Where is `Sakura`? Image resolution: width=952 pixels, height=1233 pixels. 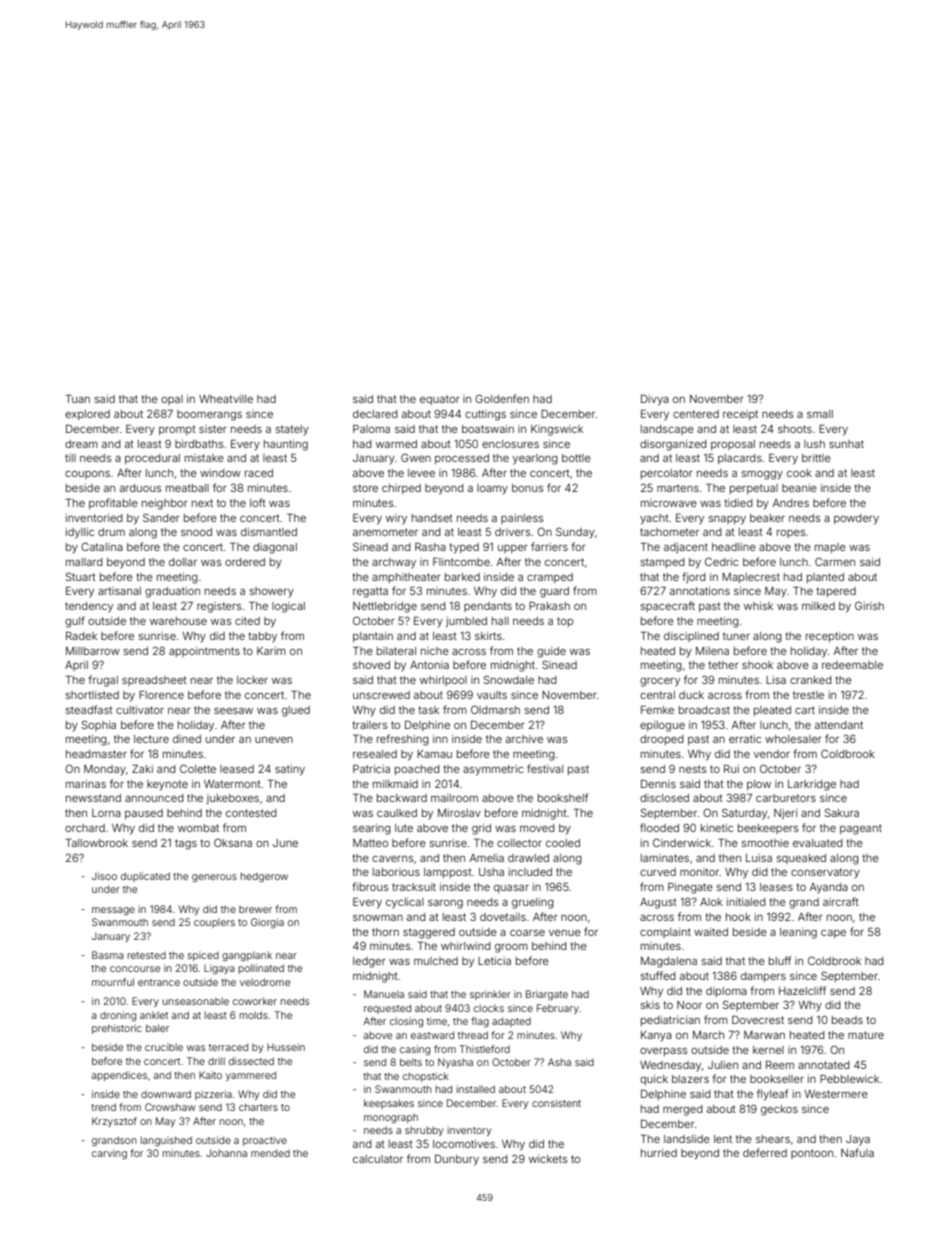
Sakura is located at coordinates (842, 812).
